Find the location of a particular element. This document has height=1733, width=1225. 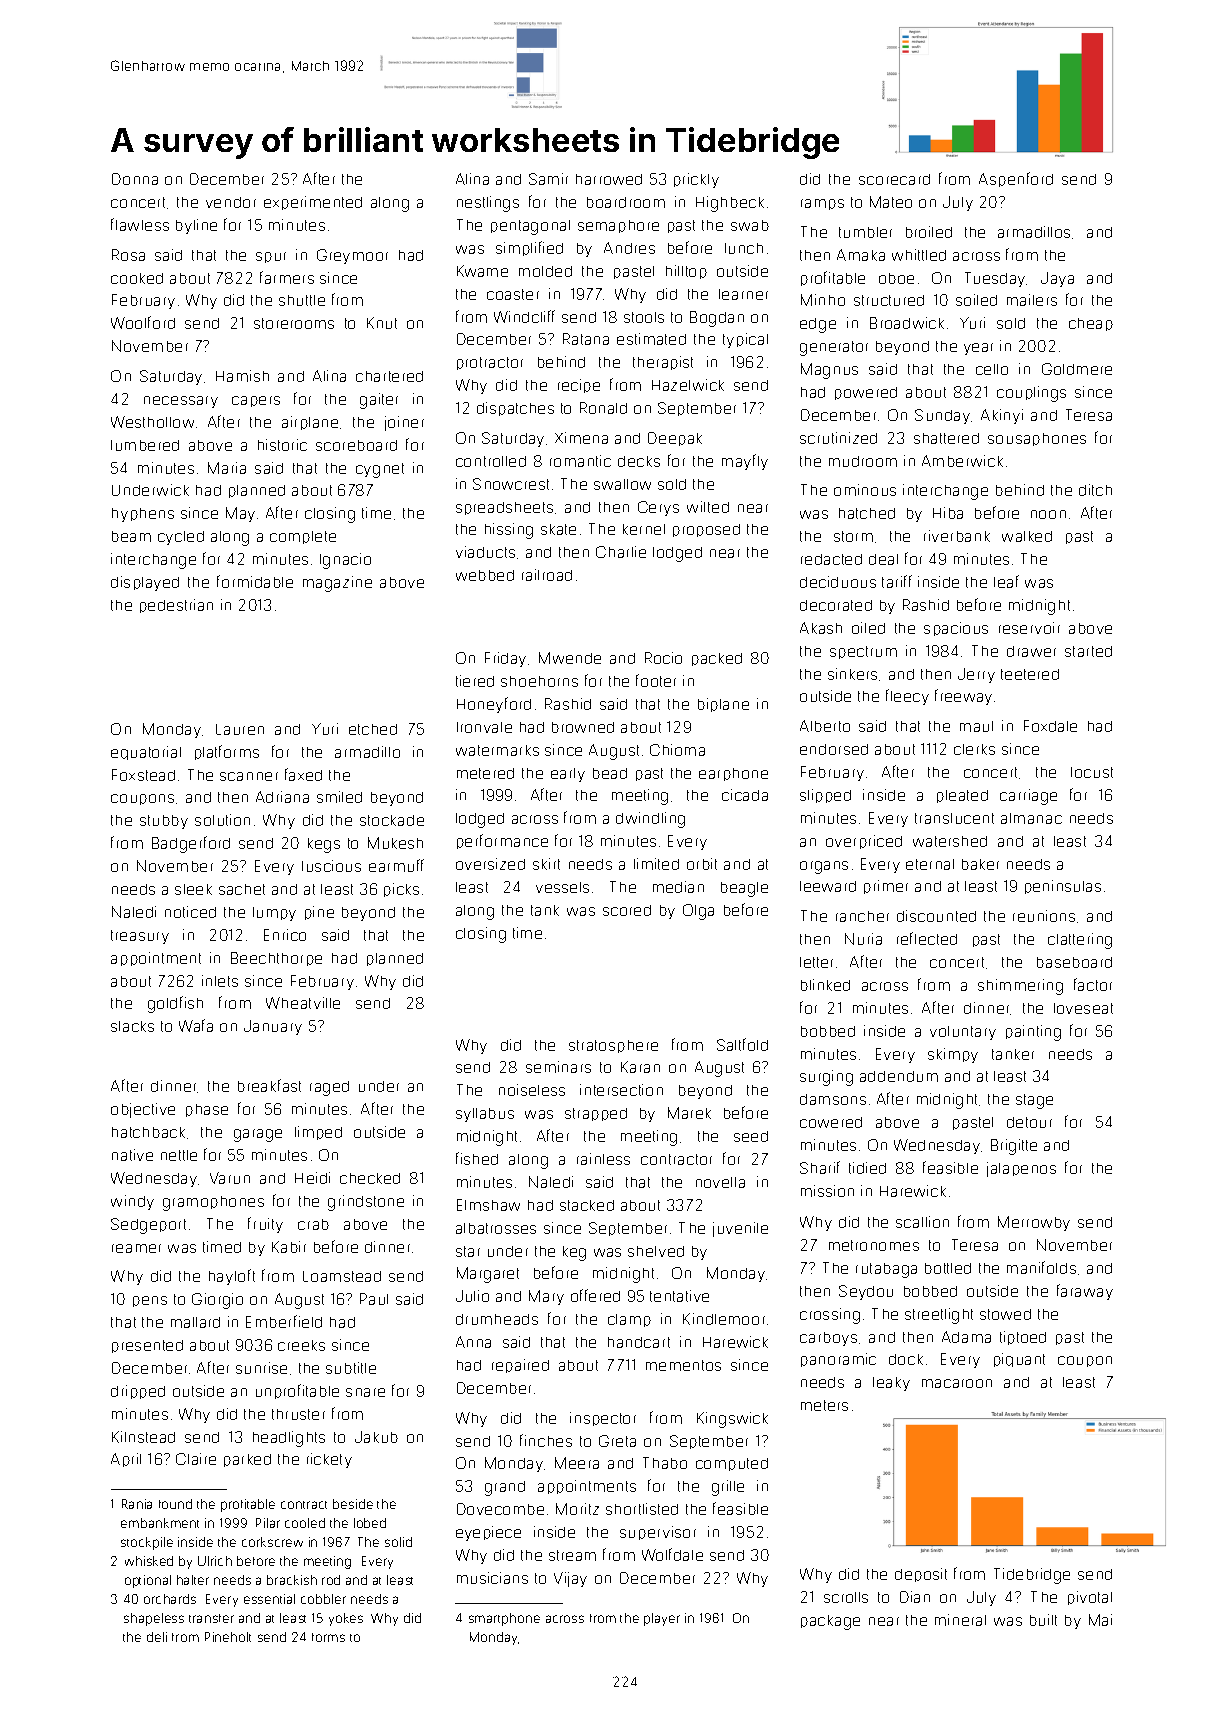

Wheatville is located at coordinates (303, 1003).
